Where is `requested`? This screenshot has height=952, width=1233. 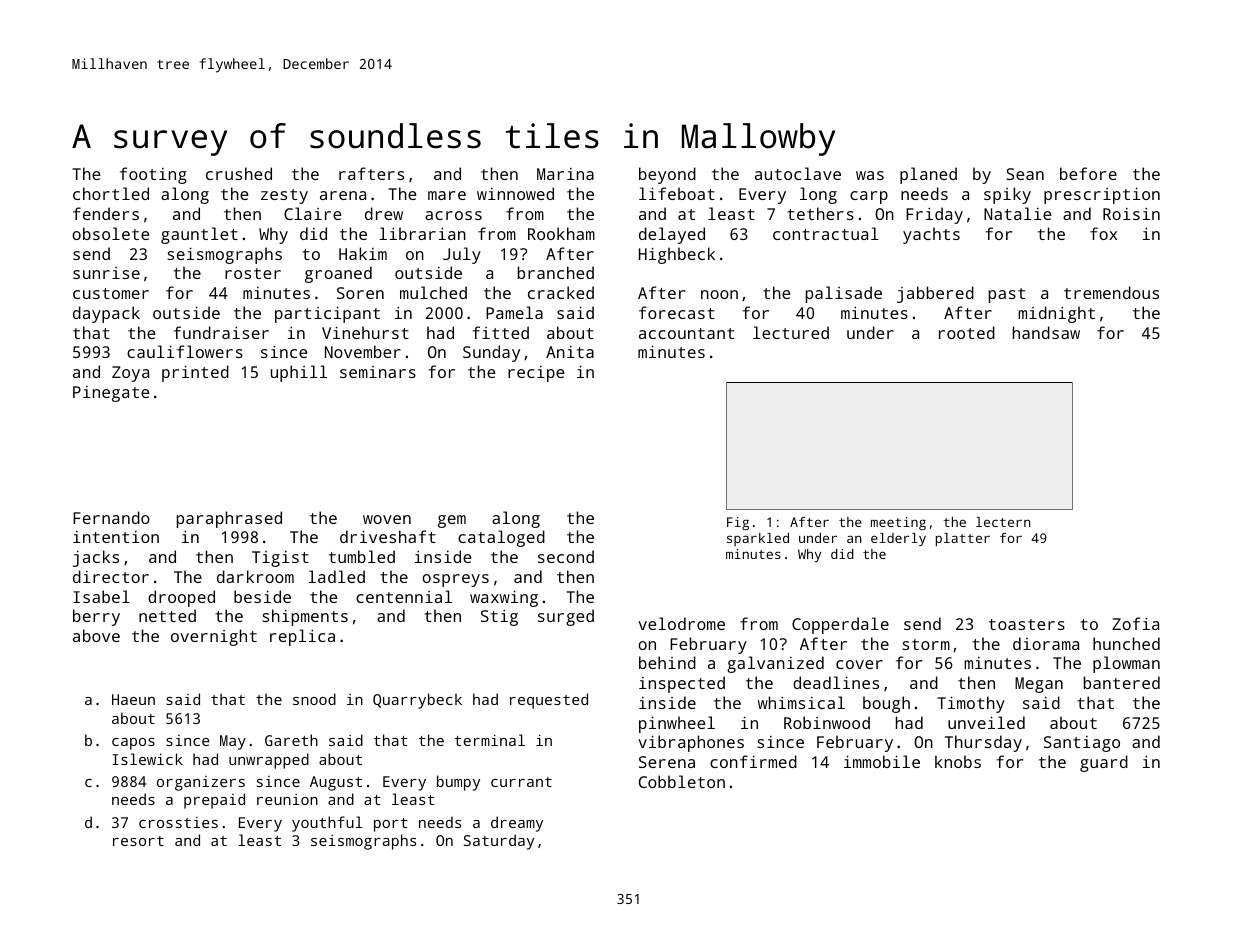
requested is located at coordinates (549, 701).
